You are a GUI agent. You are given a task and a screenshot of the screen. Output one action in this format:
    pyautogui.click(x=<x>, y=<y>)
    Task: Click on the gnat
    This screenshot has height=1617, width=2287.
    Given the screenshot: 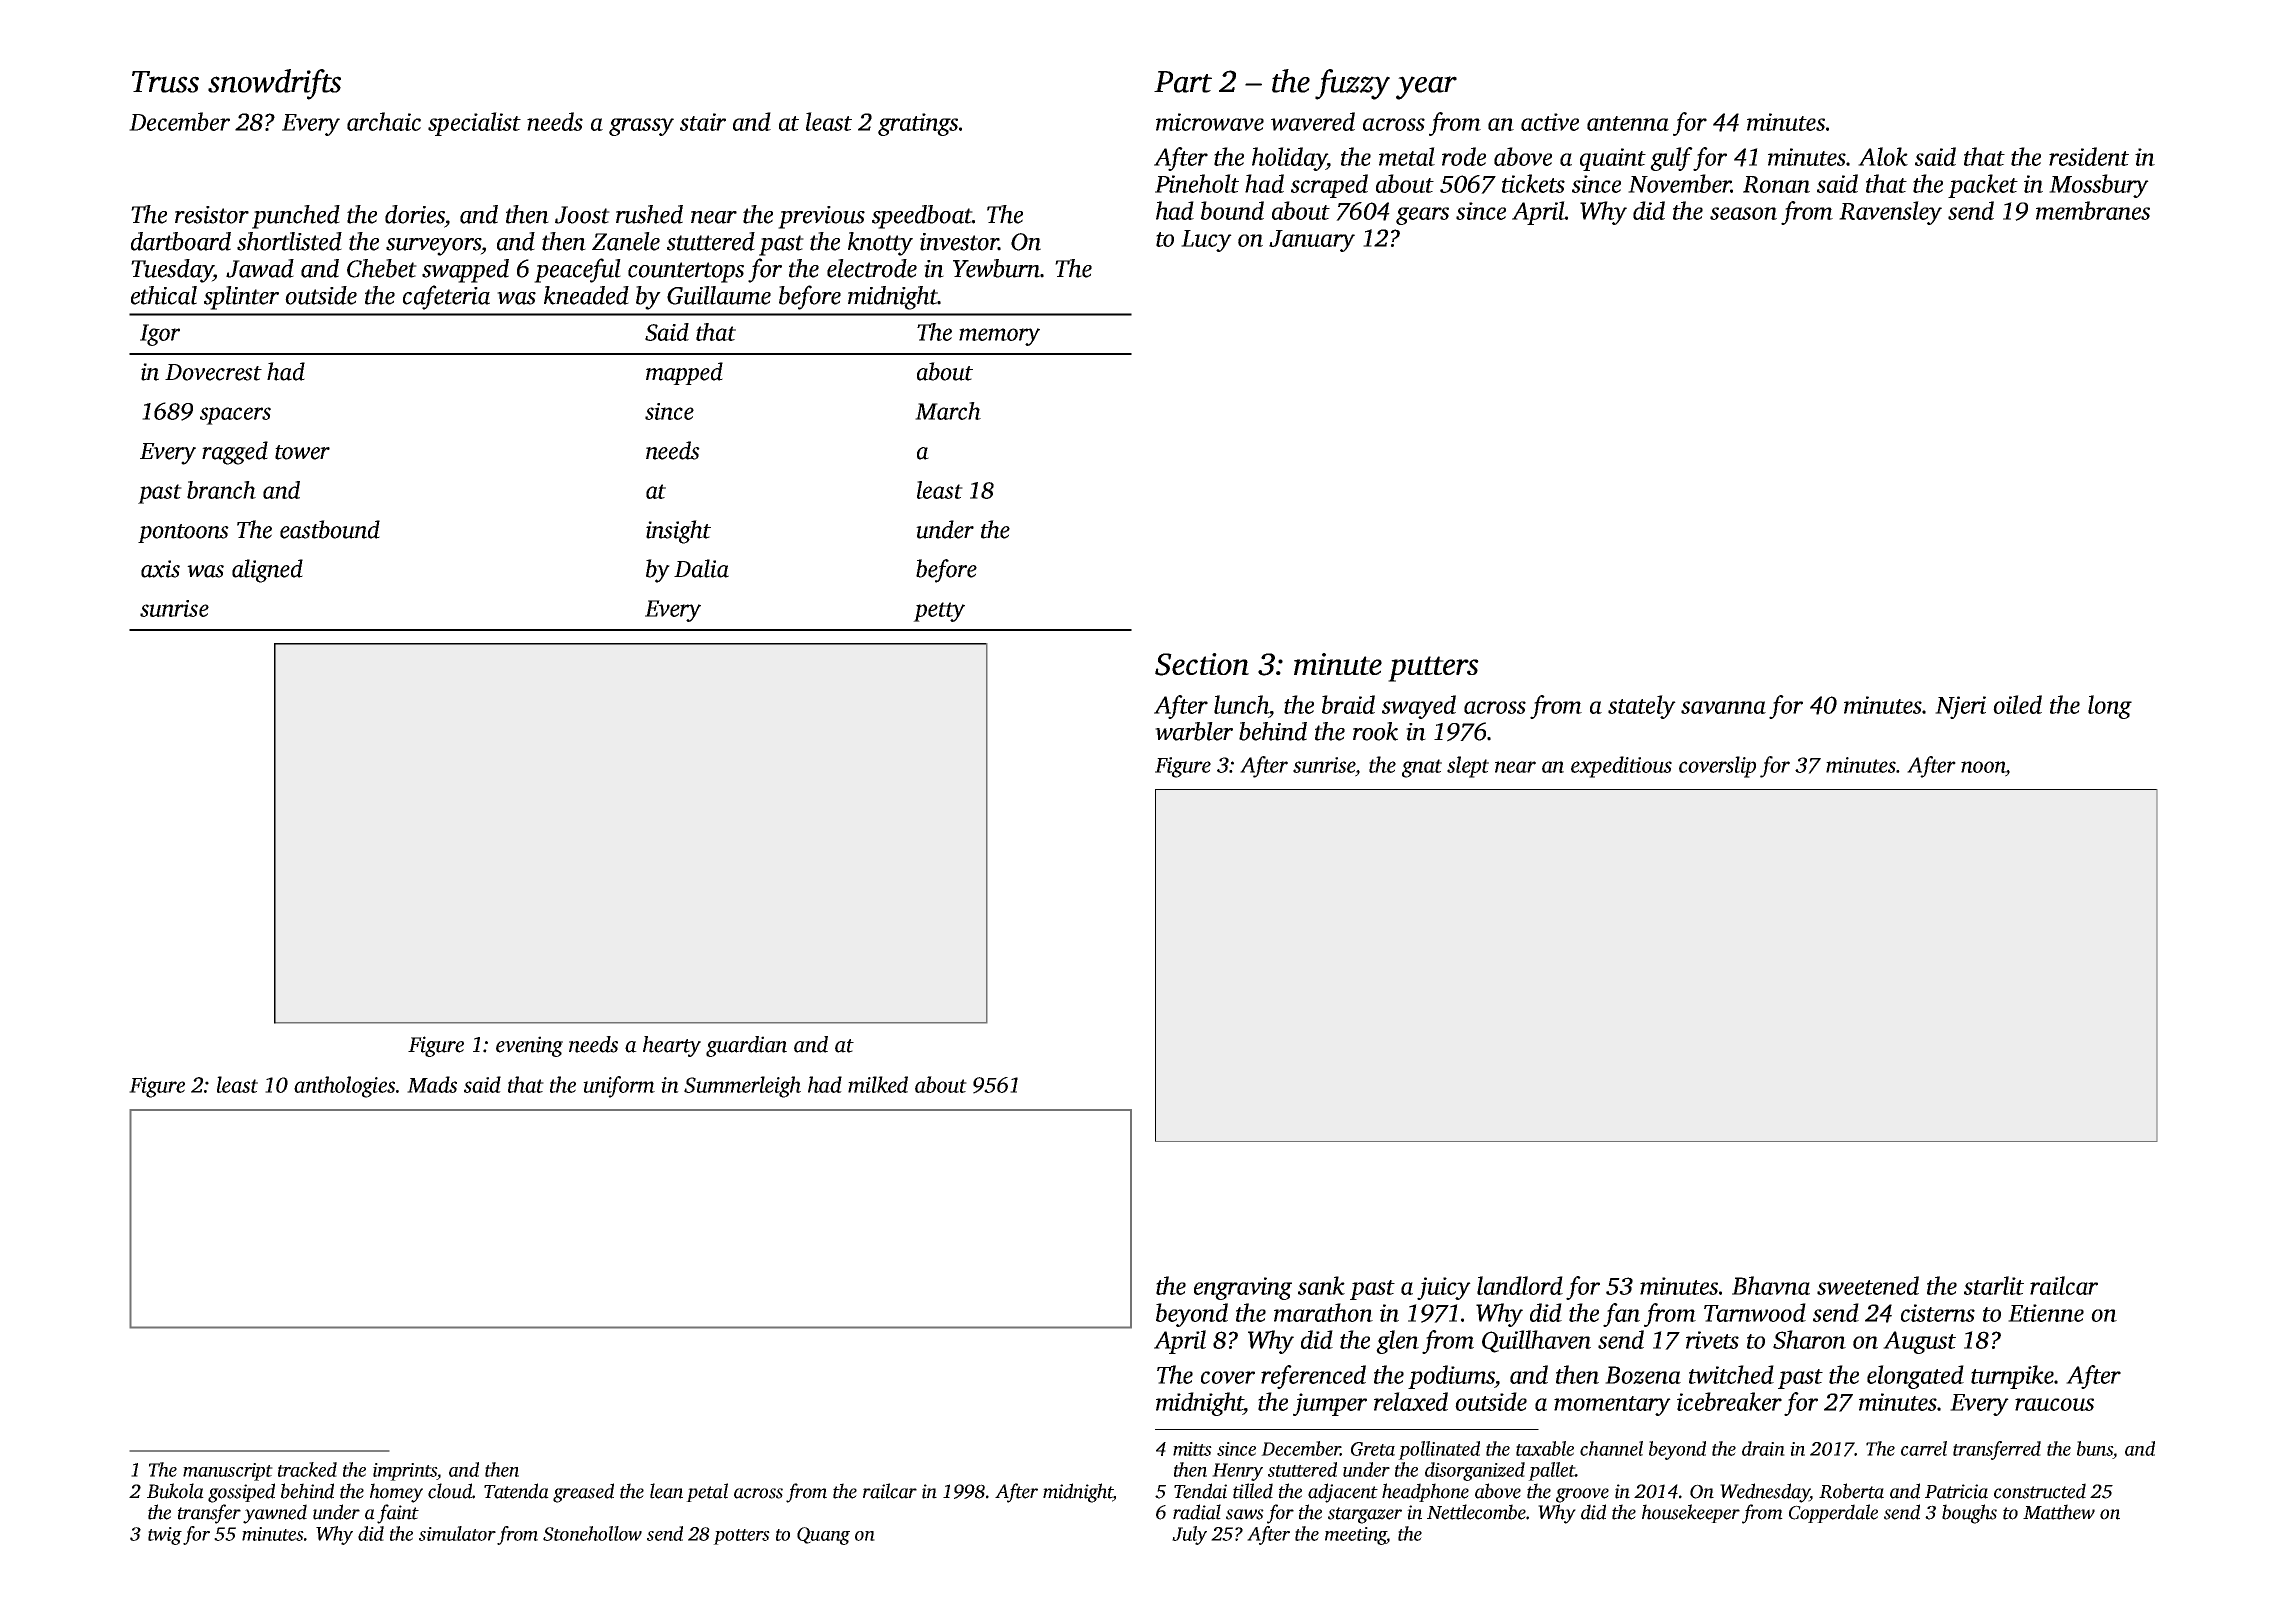 What is the action you would take?
    pyautogui.click(x=1422, y=768)
